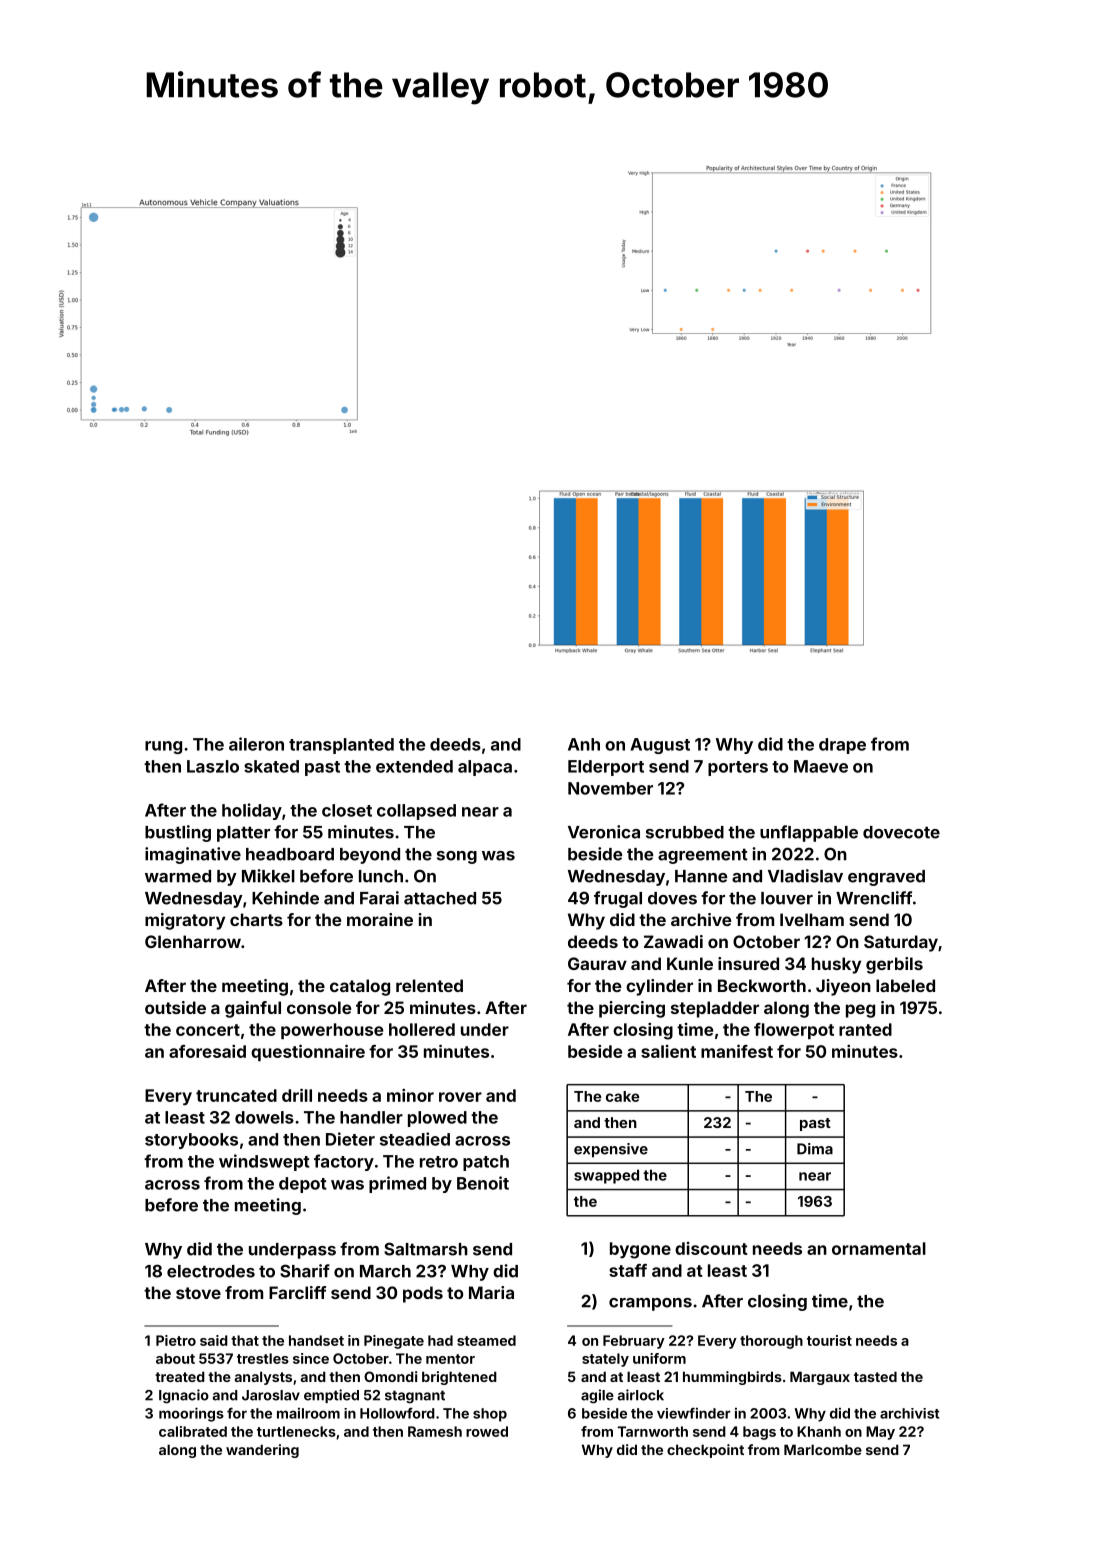 This document has height=1548, width=1095. Describe the element at coordinates (711, 1248) in the document. I see `discount` at that location.
